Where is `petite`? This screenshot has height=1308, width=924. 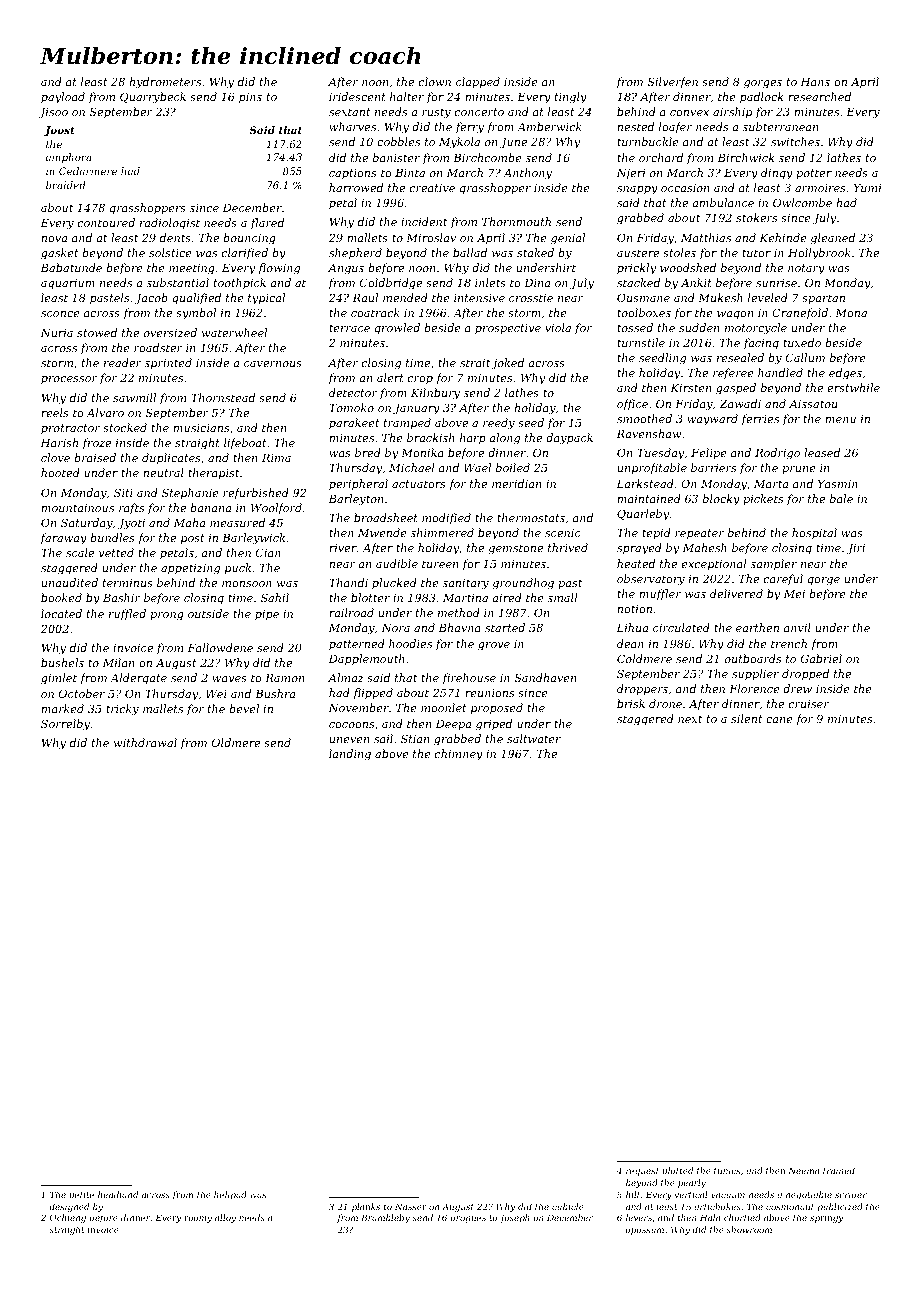
petite is located at coordinates (81, 1196).
